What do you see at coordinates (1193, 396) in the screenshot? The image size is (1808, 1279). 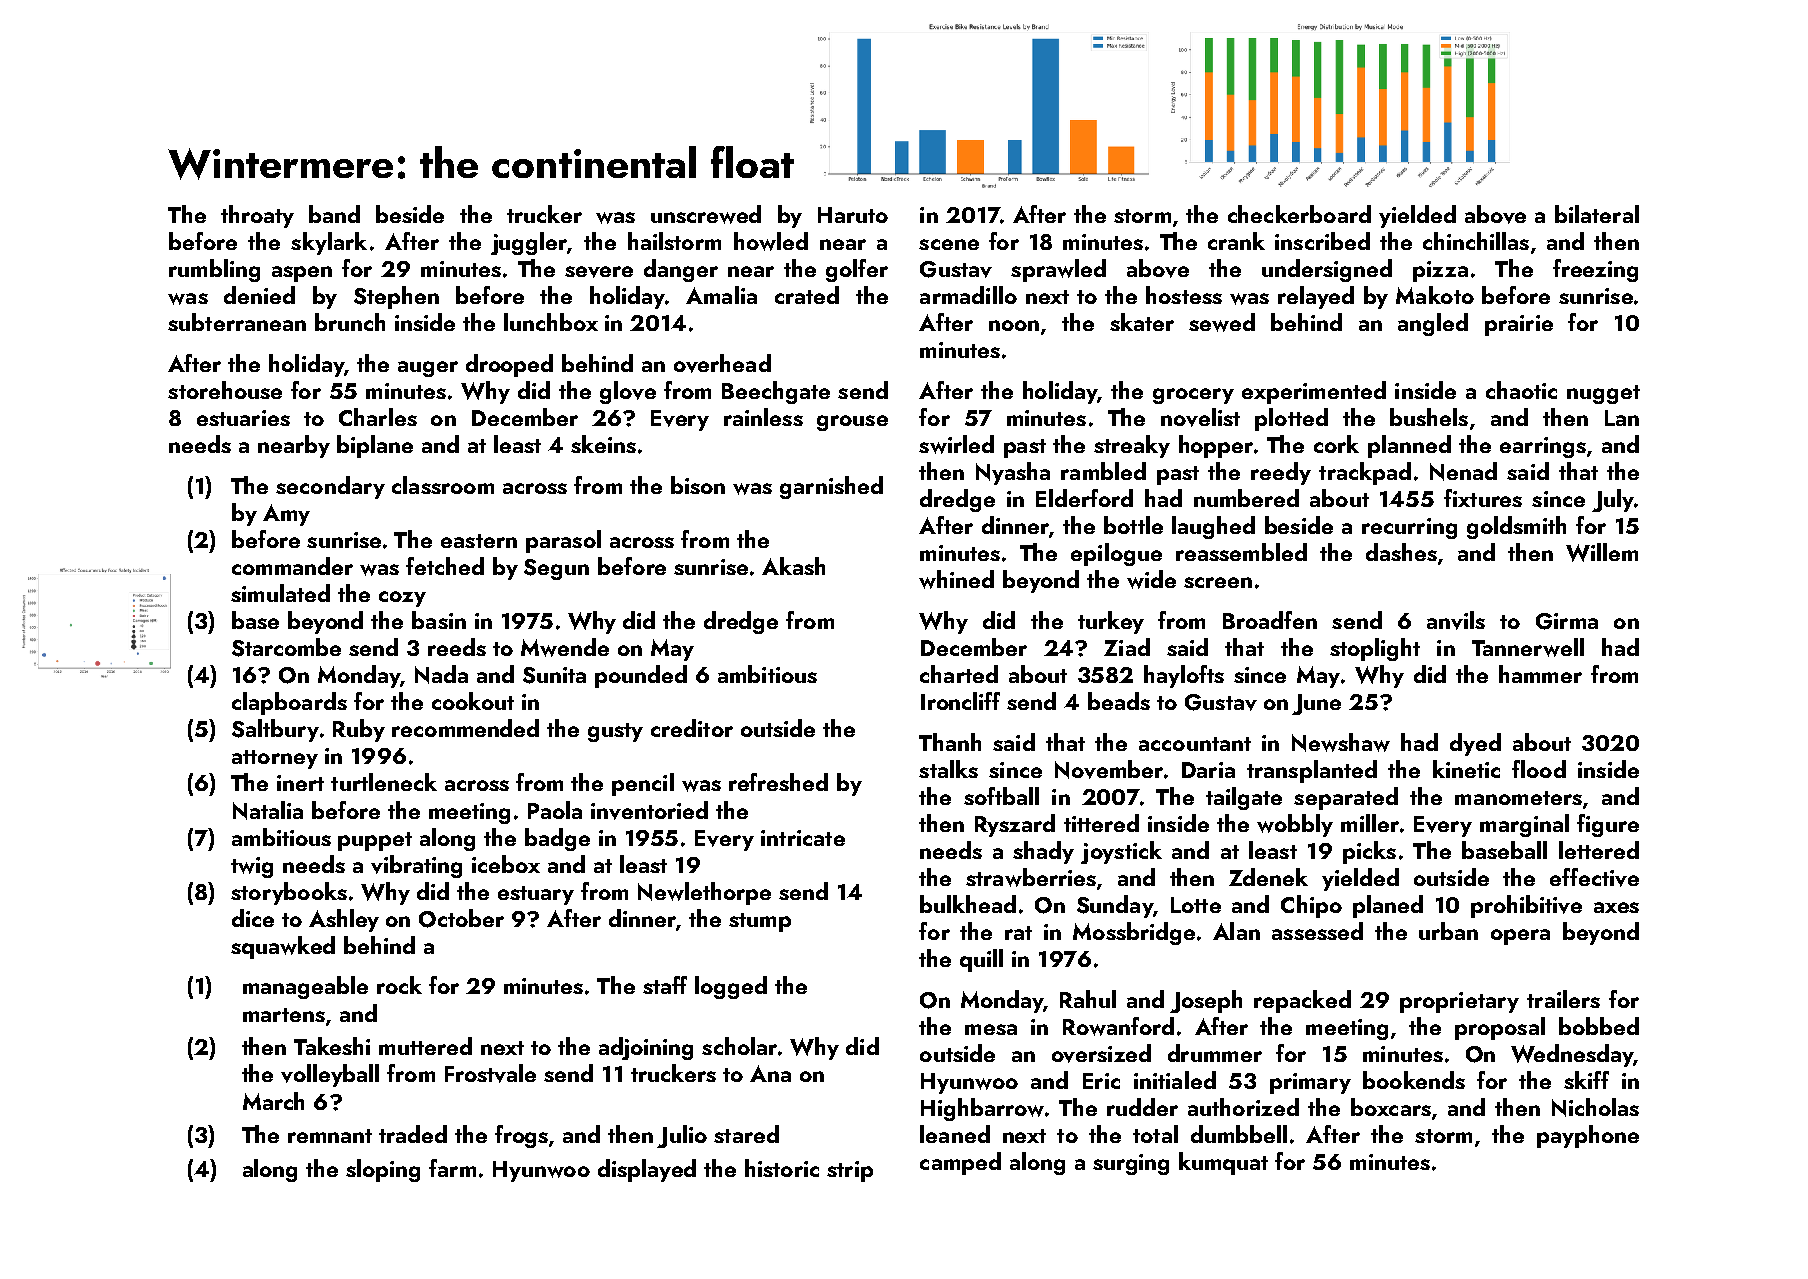 I see `grocery` at bounding box center [1193, 396].
